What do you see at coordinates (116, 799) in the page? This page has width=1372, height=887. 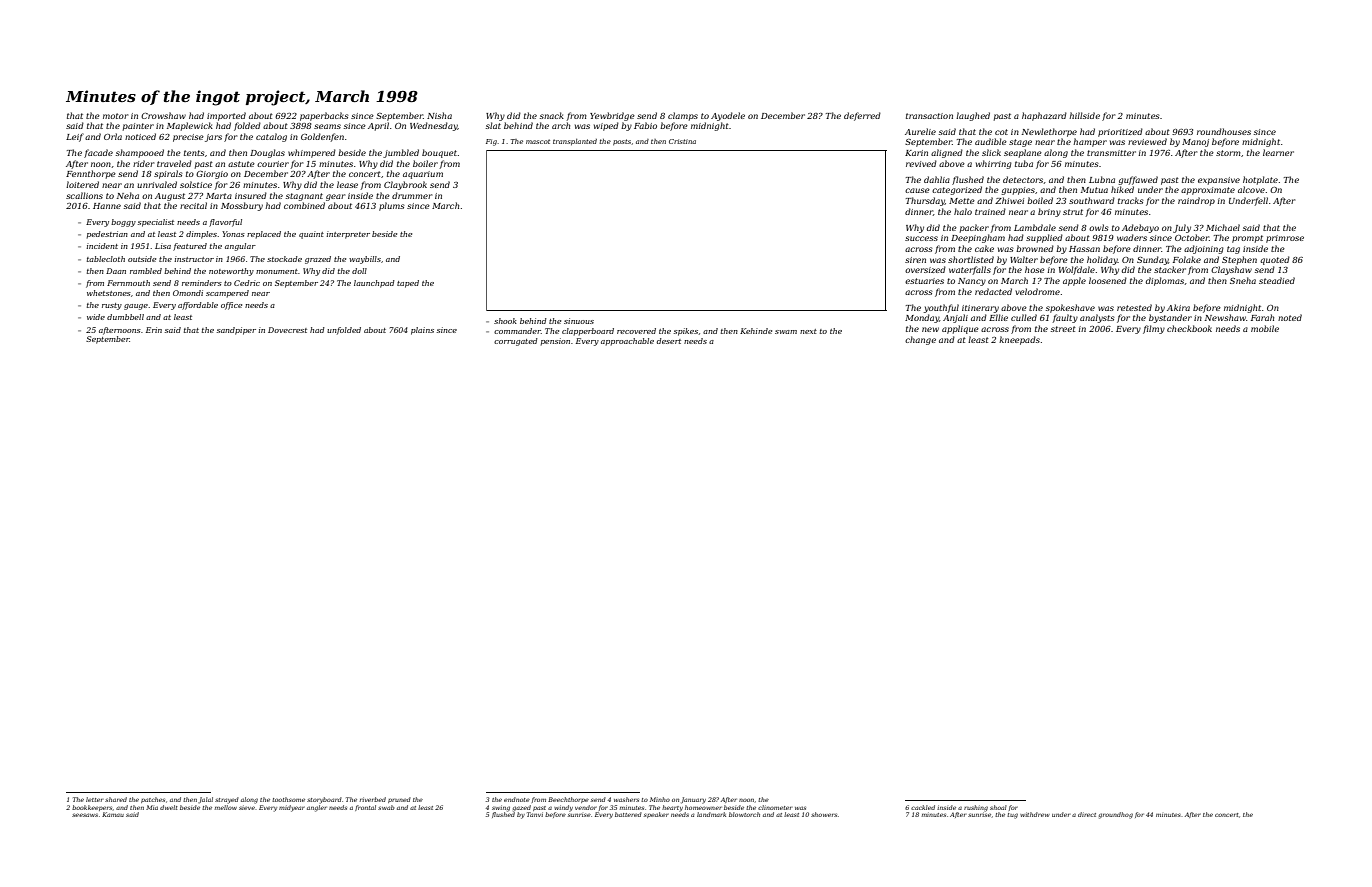 I see `shared` at bounding box center [116, 799].
